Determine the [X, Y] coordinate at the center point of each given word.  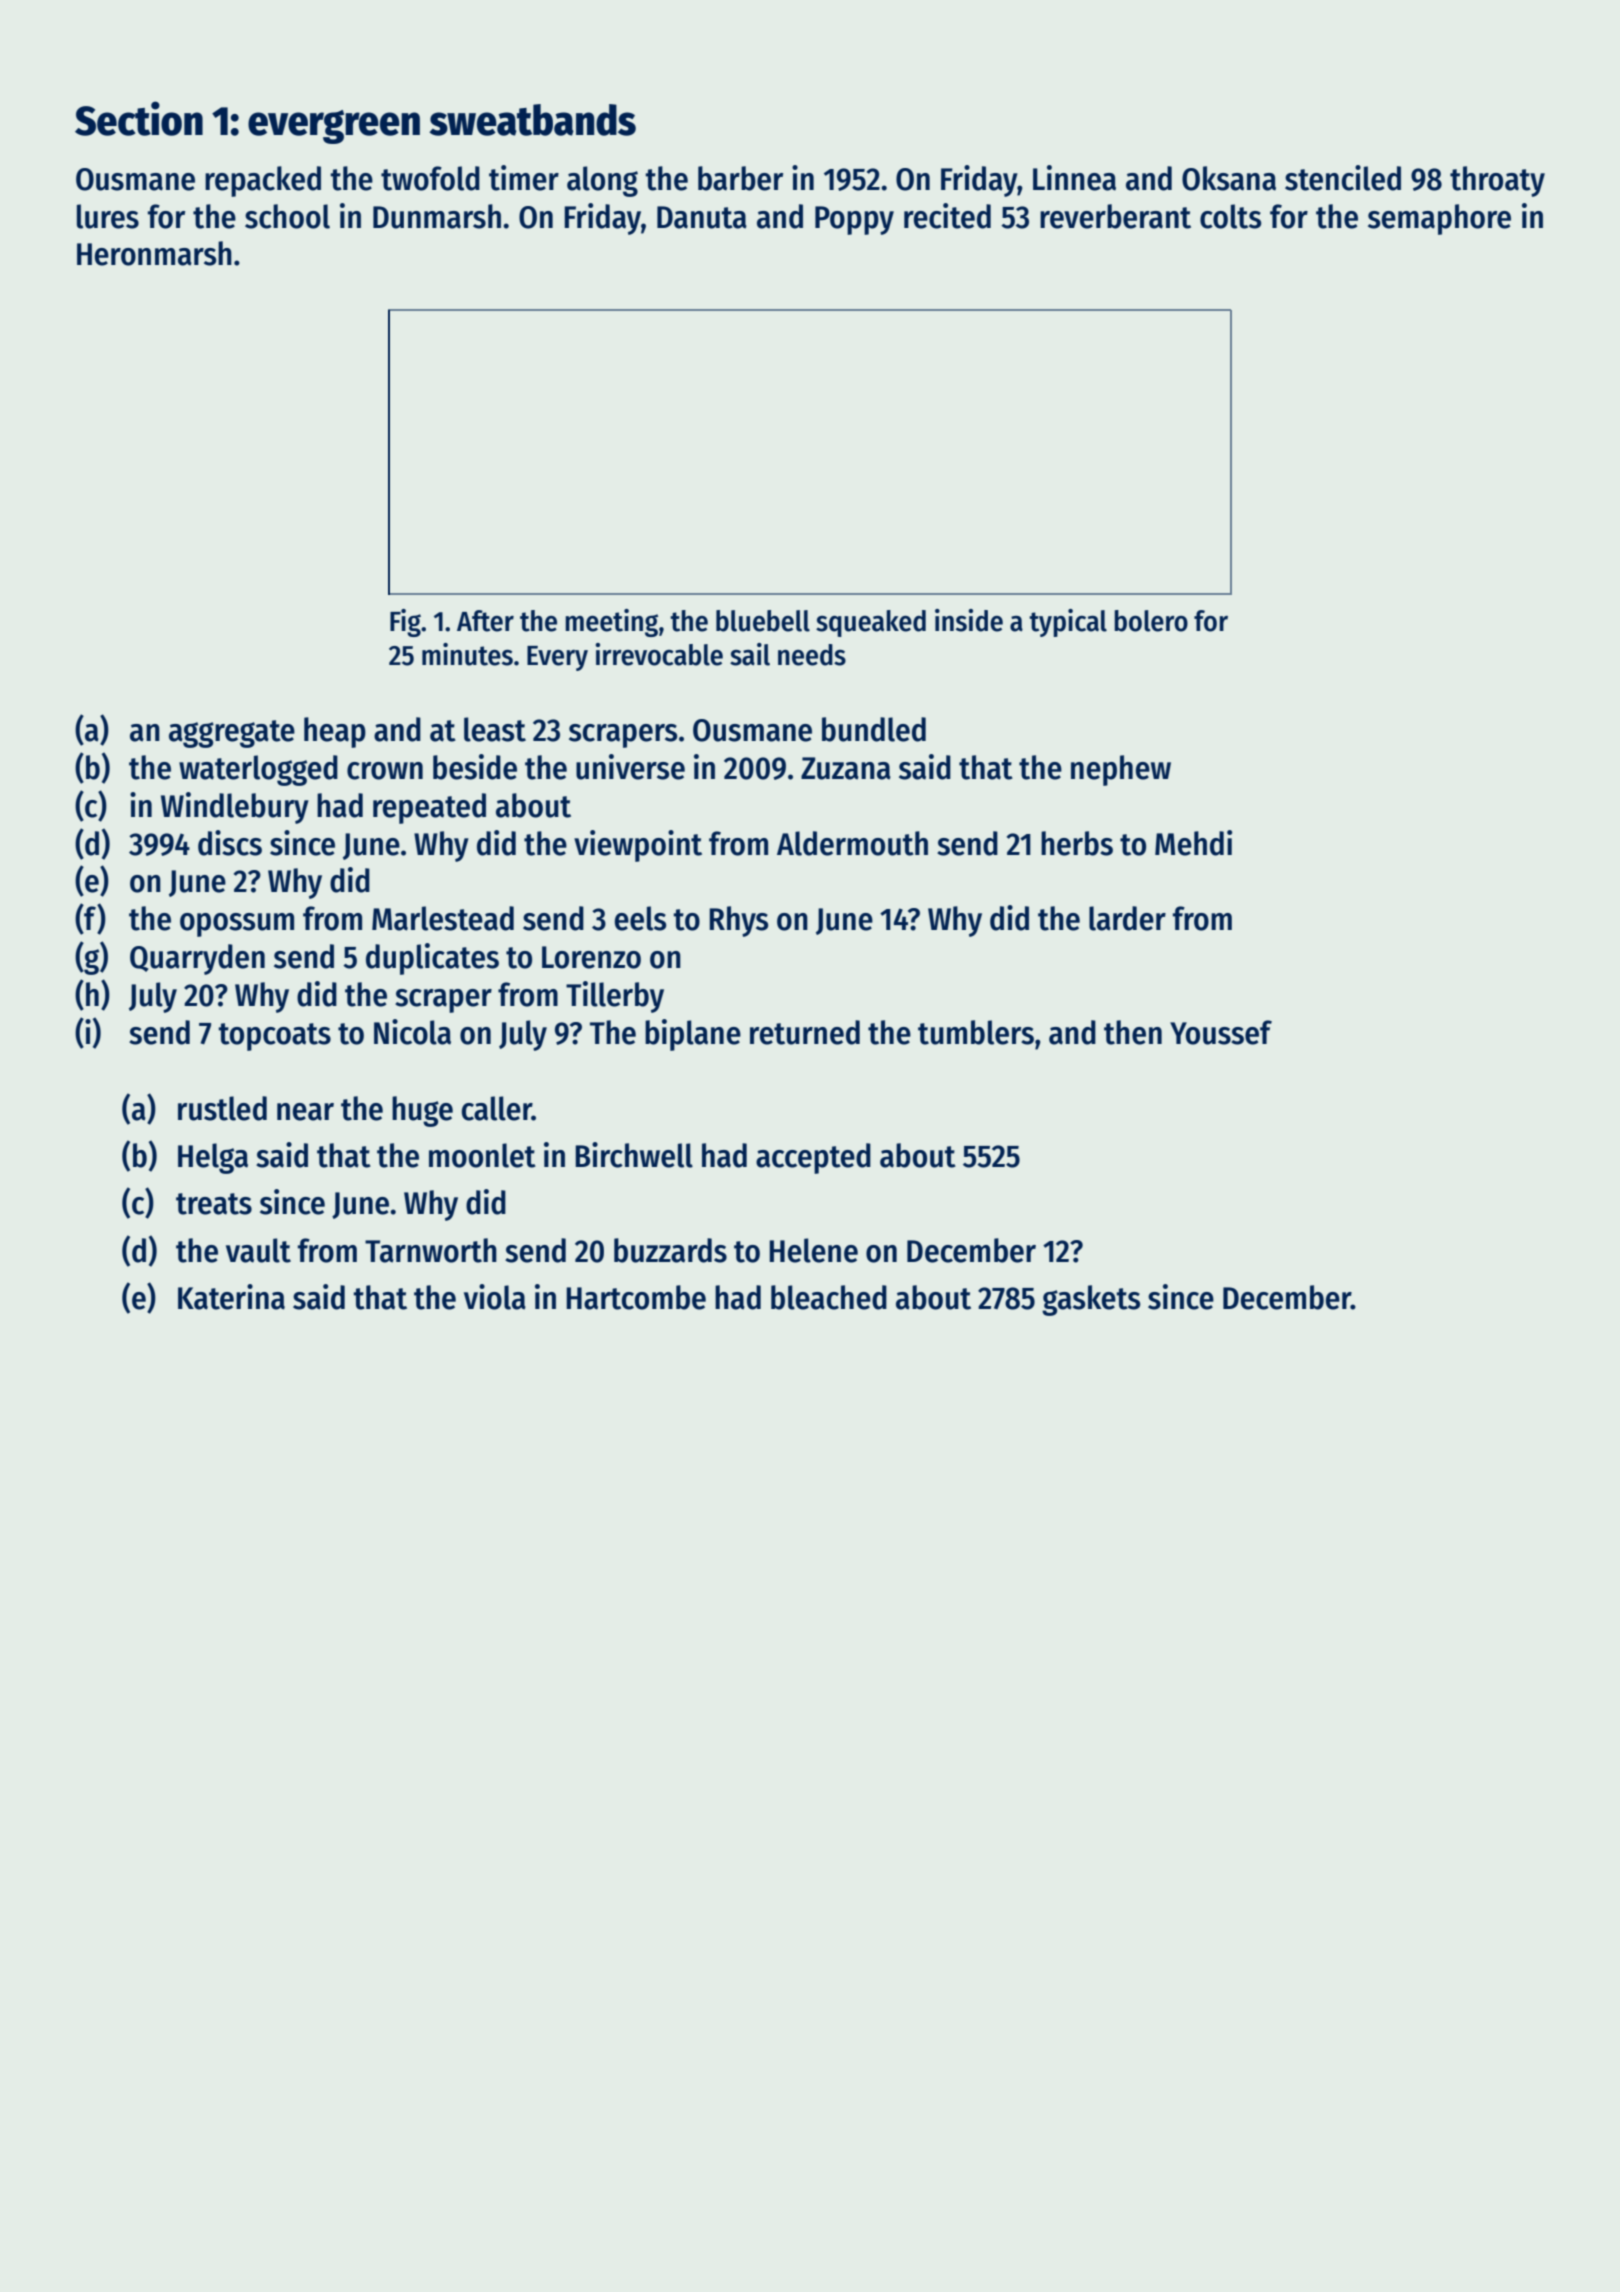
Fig [405, 623]
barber [740, 178]
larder [1127, 918]
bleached [829, 1297]
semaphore [1439, 219]
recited [947, 216]
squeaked [871, 623]
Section [139, 118]
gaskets [1091, 1300]
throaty [1497, 181]
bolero [1151, 621]
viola [495, 1297]
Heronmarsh [154, 253]
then [1133, 1032]
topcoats [274, 1037]
